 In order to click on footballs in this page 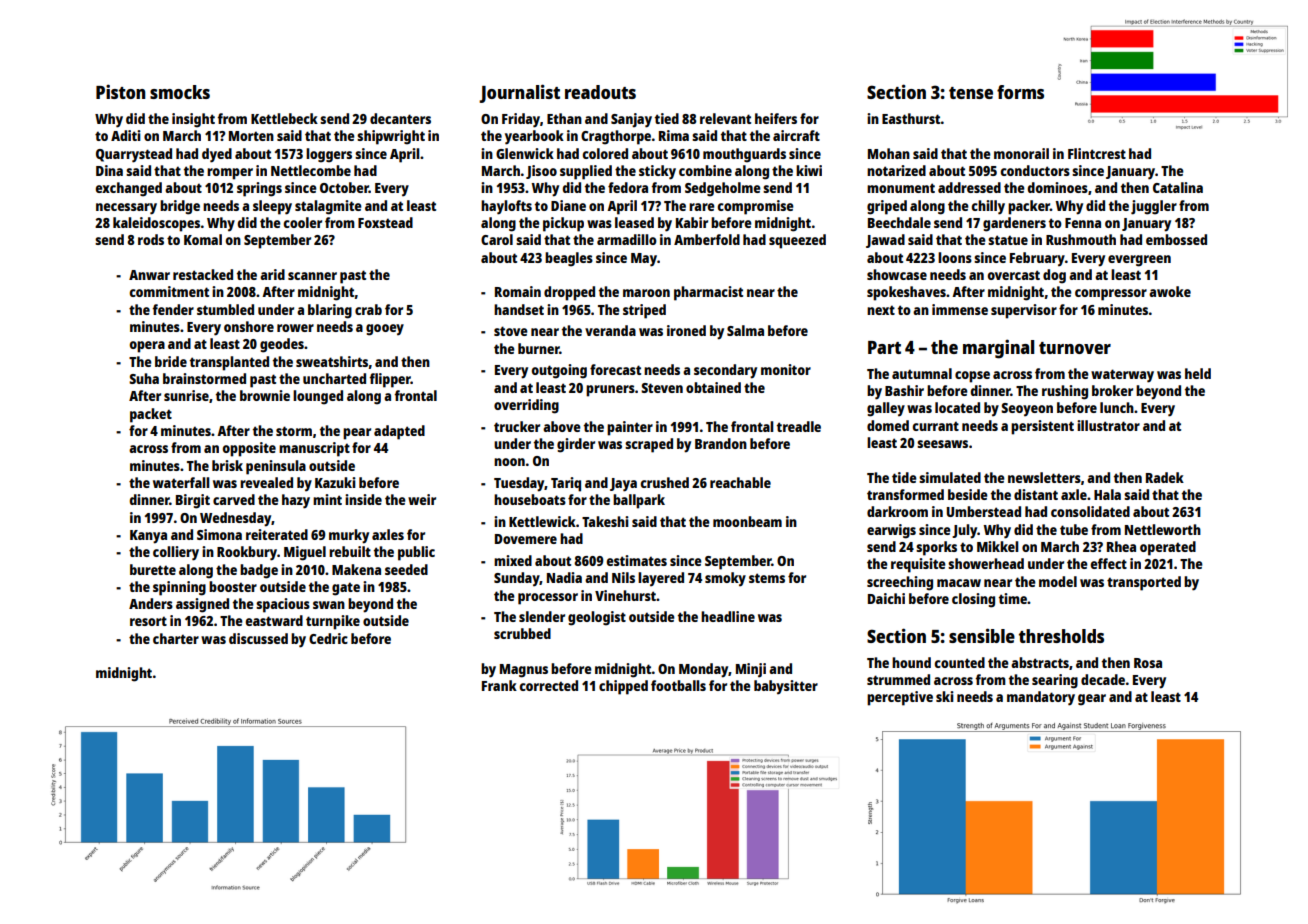, I will do `click(678, 685)`.
